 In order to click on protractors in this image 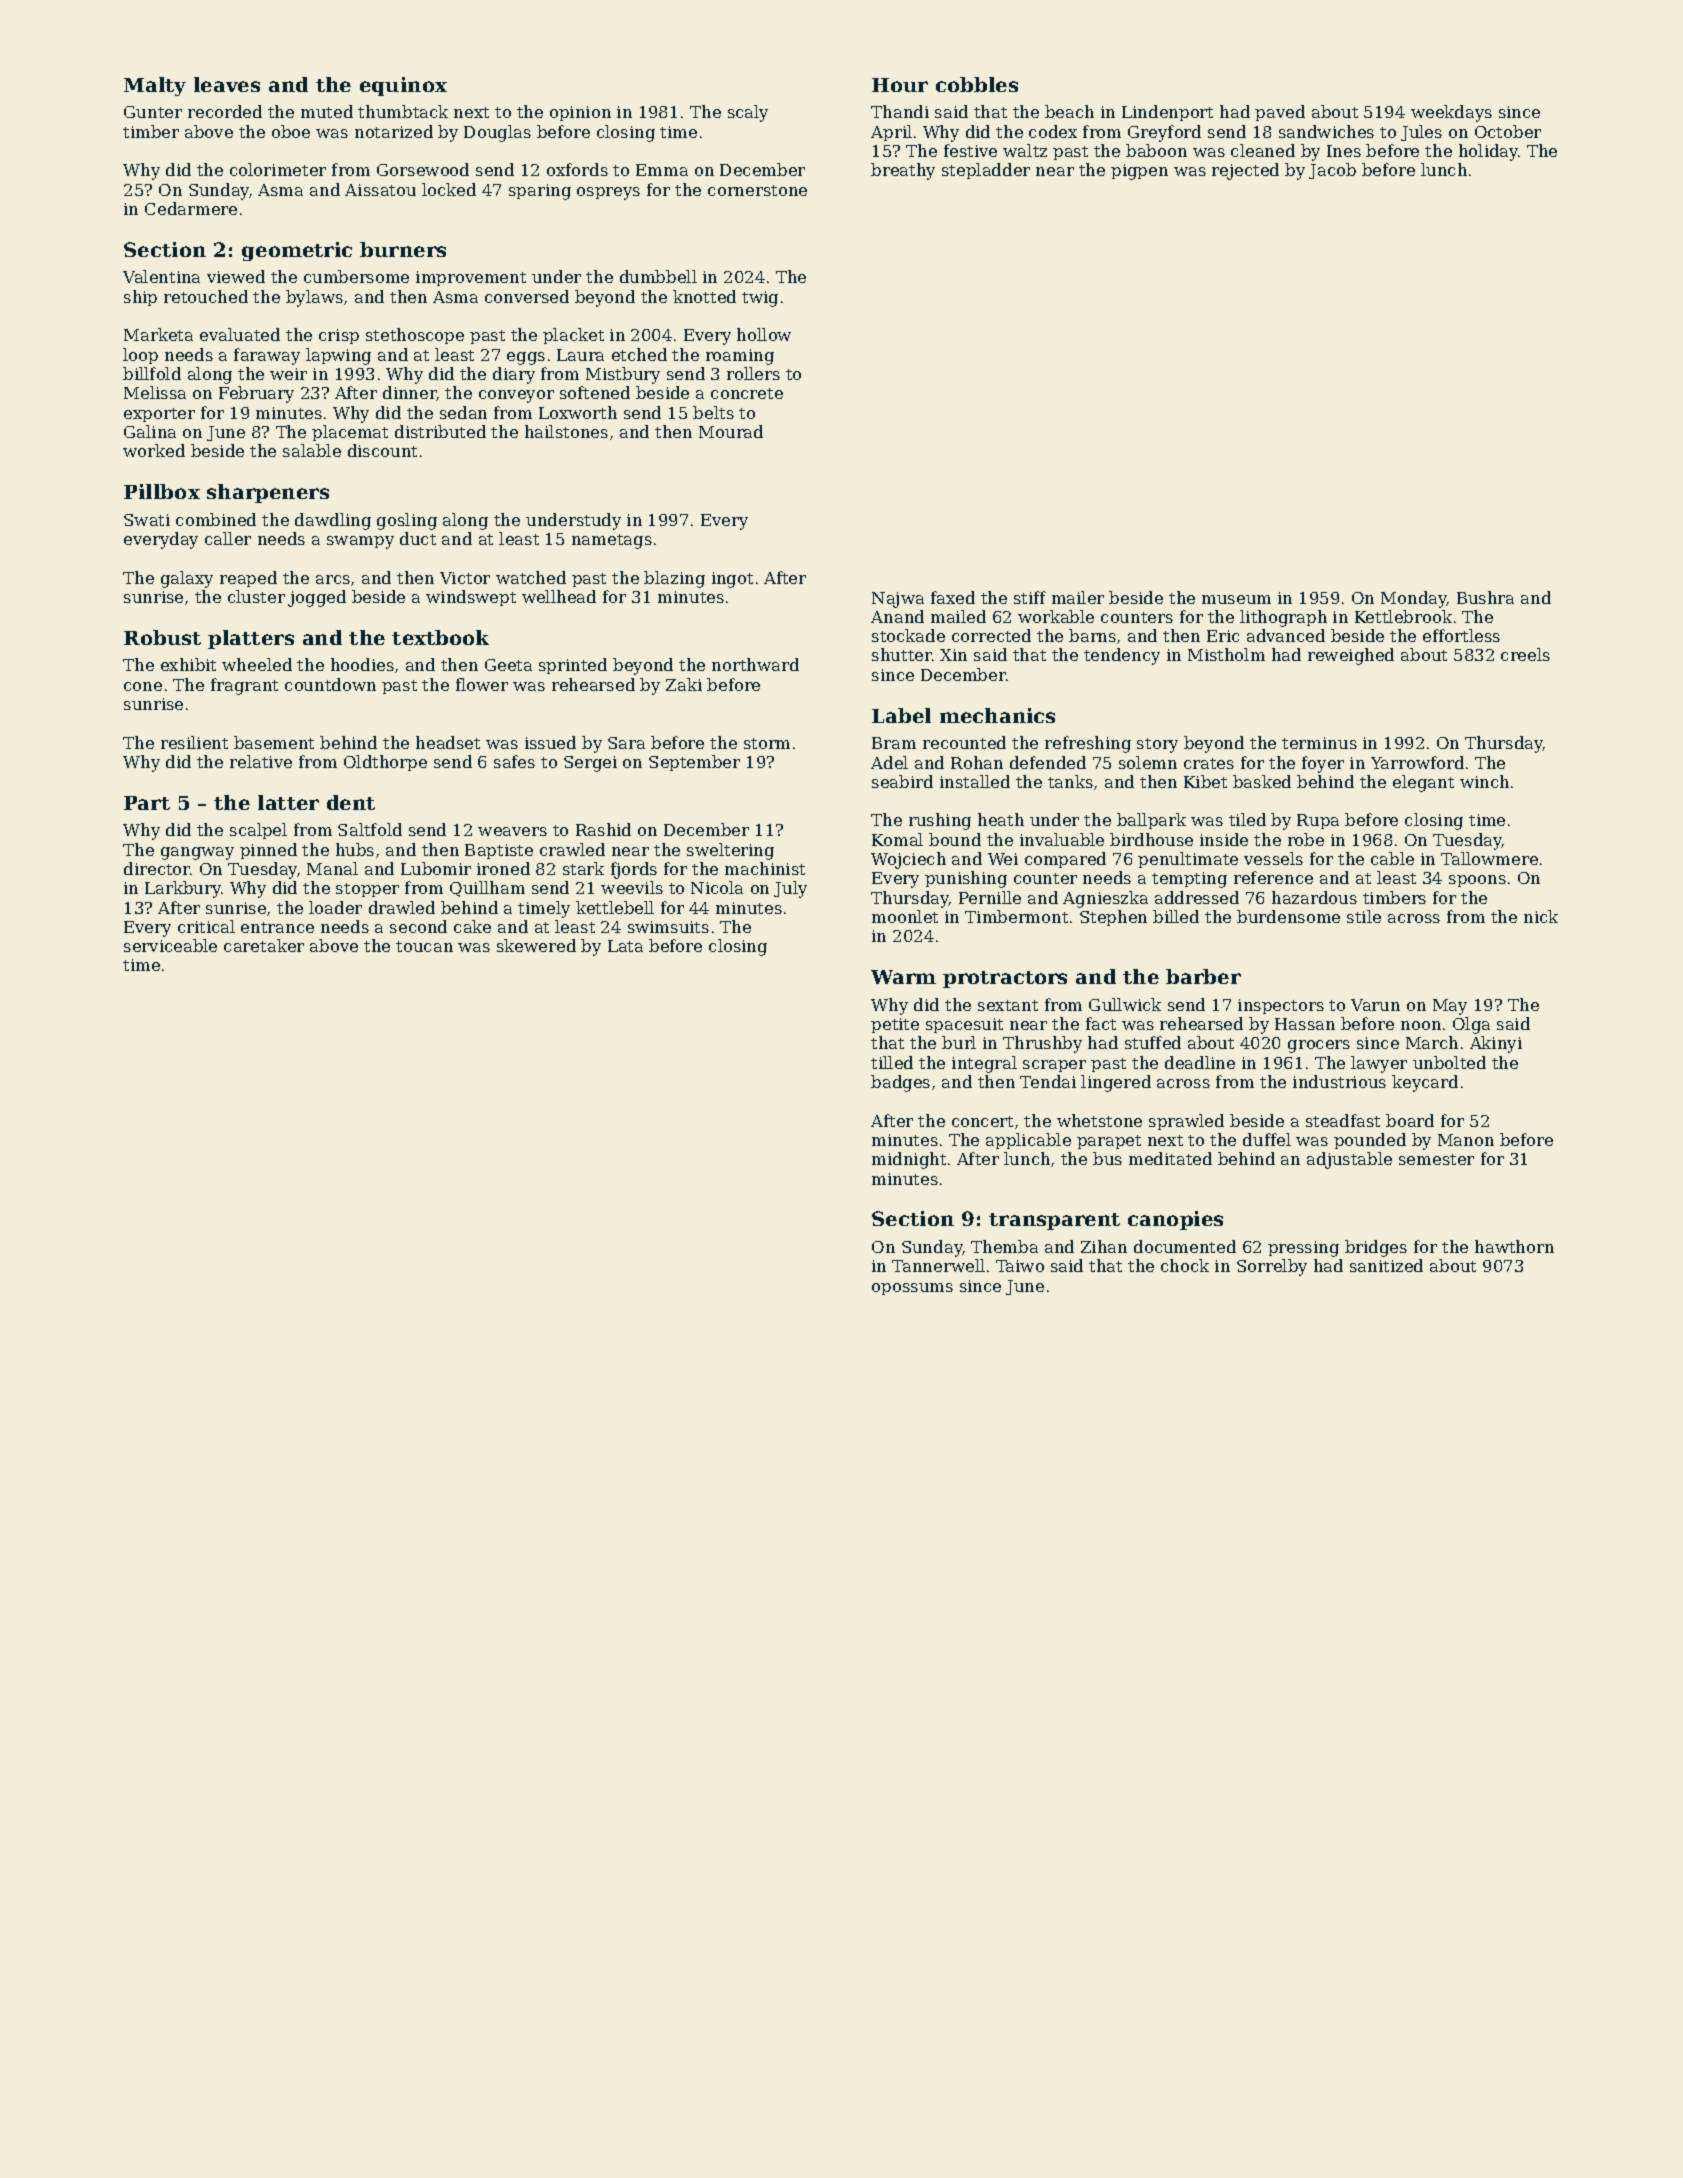, I will do `click(1005, 979)`.
